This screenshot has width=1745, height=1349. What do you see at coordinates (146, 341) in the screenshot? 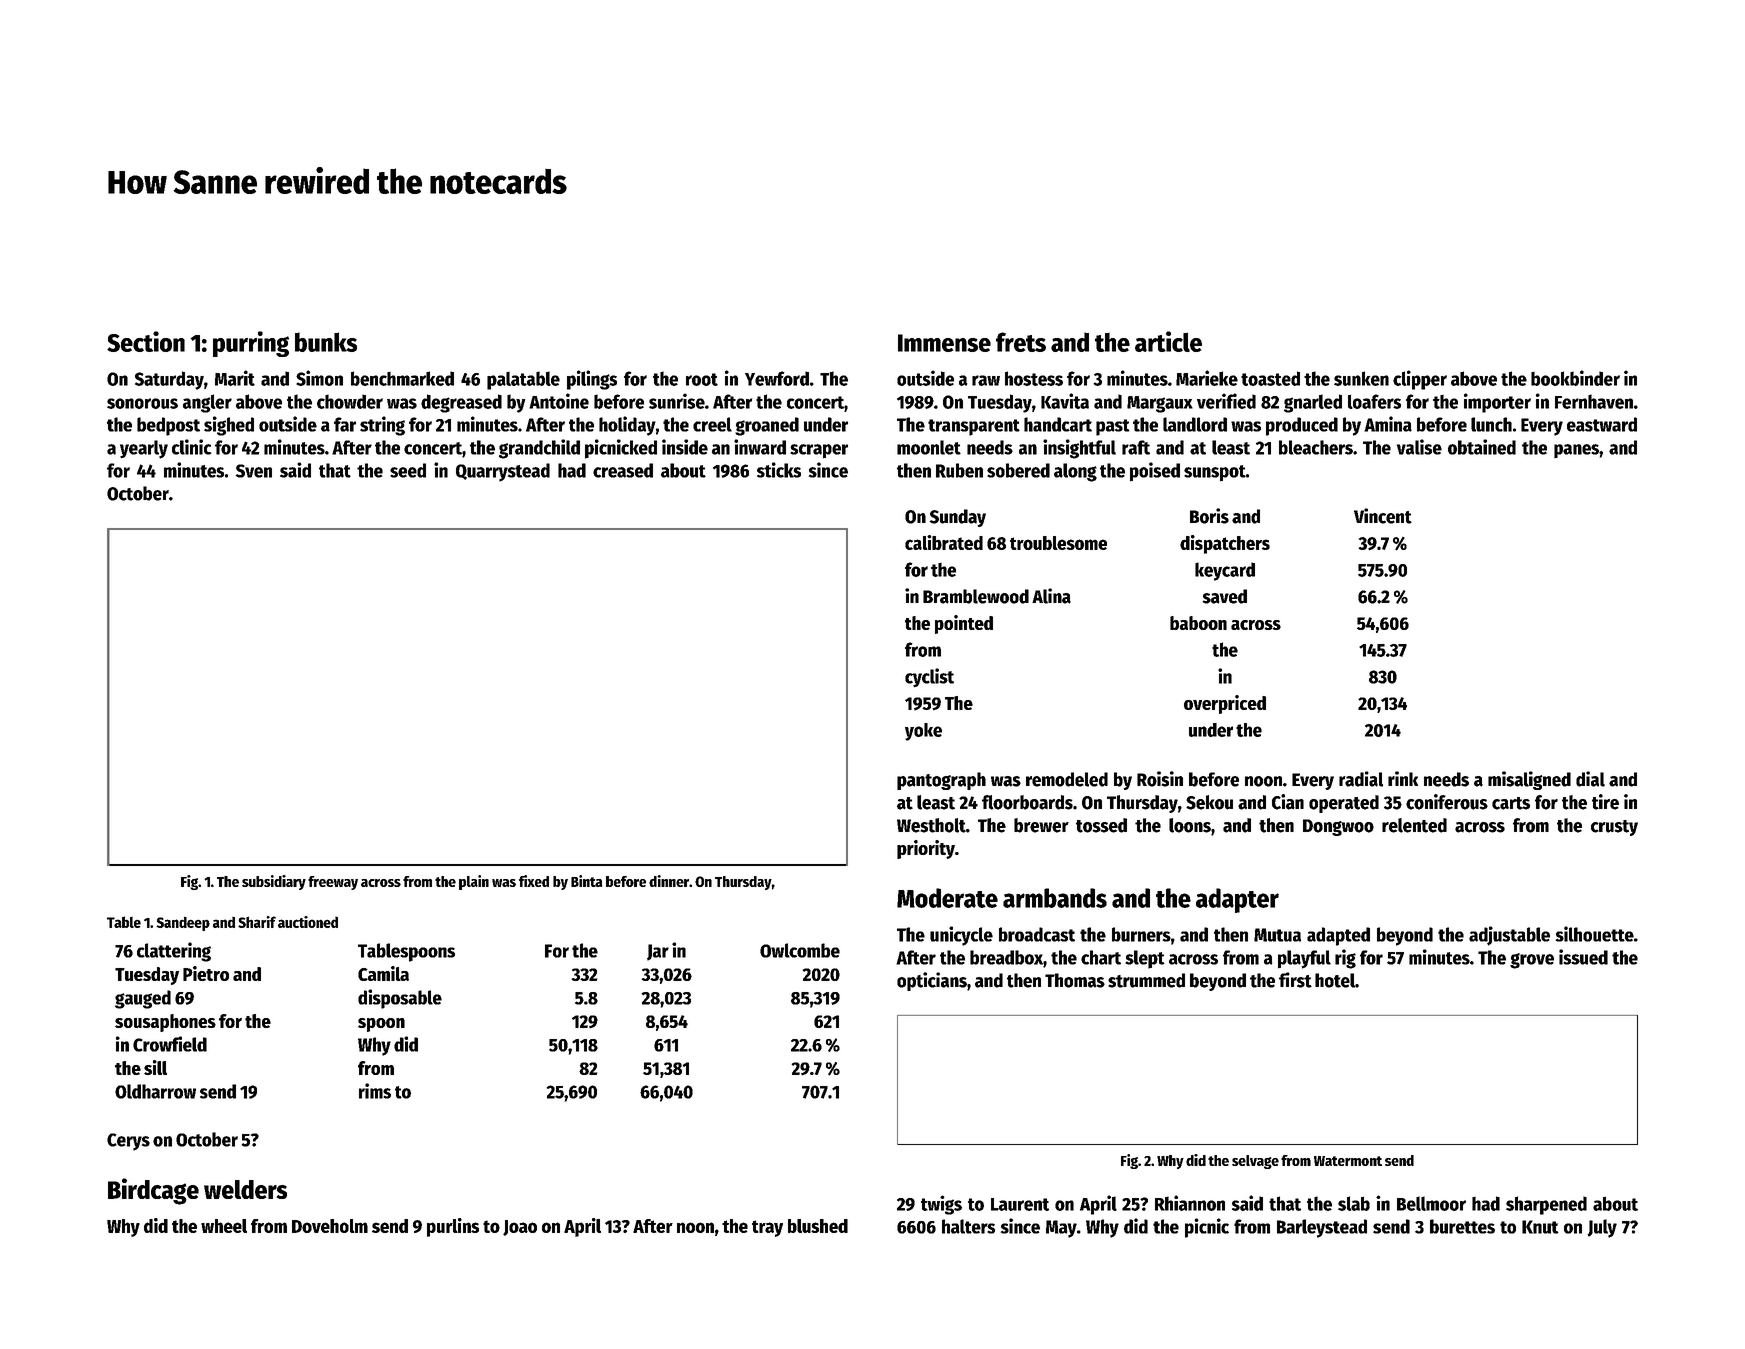
I see `Section` at bounding box center [146, 341].
